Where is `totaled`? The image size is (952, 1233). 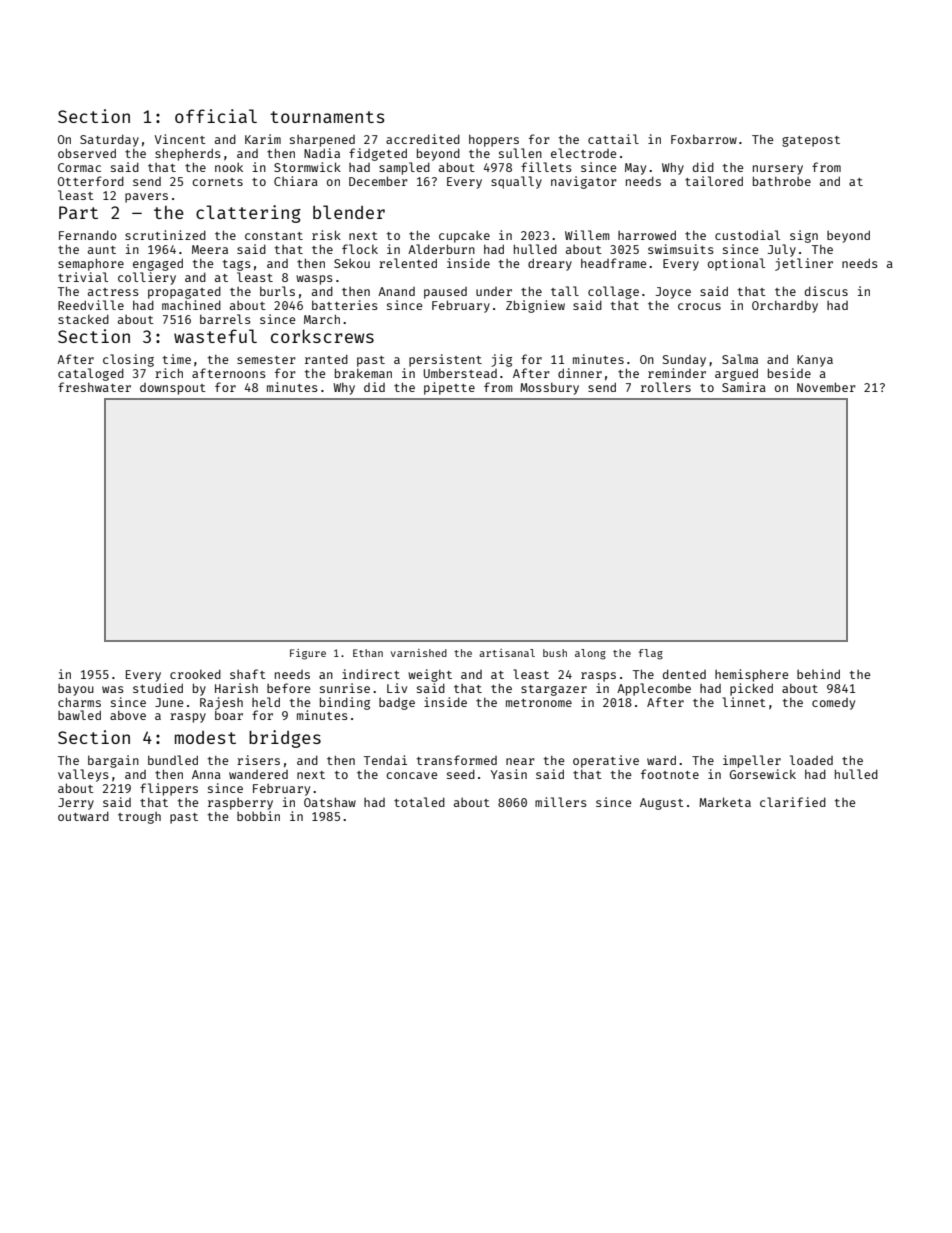
totaled is located at coordinates (419, 802).
